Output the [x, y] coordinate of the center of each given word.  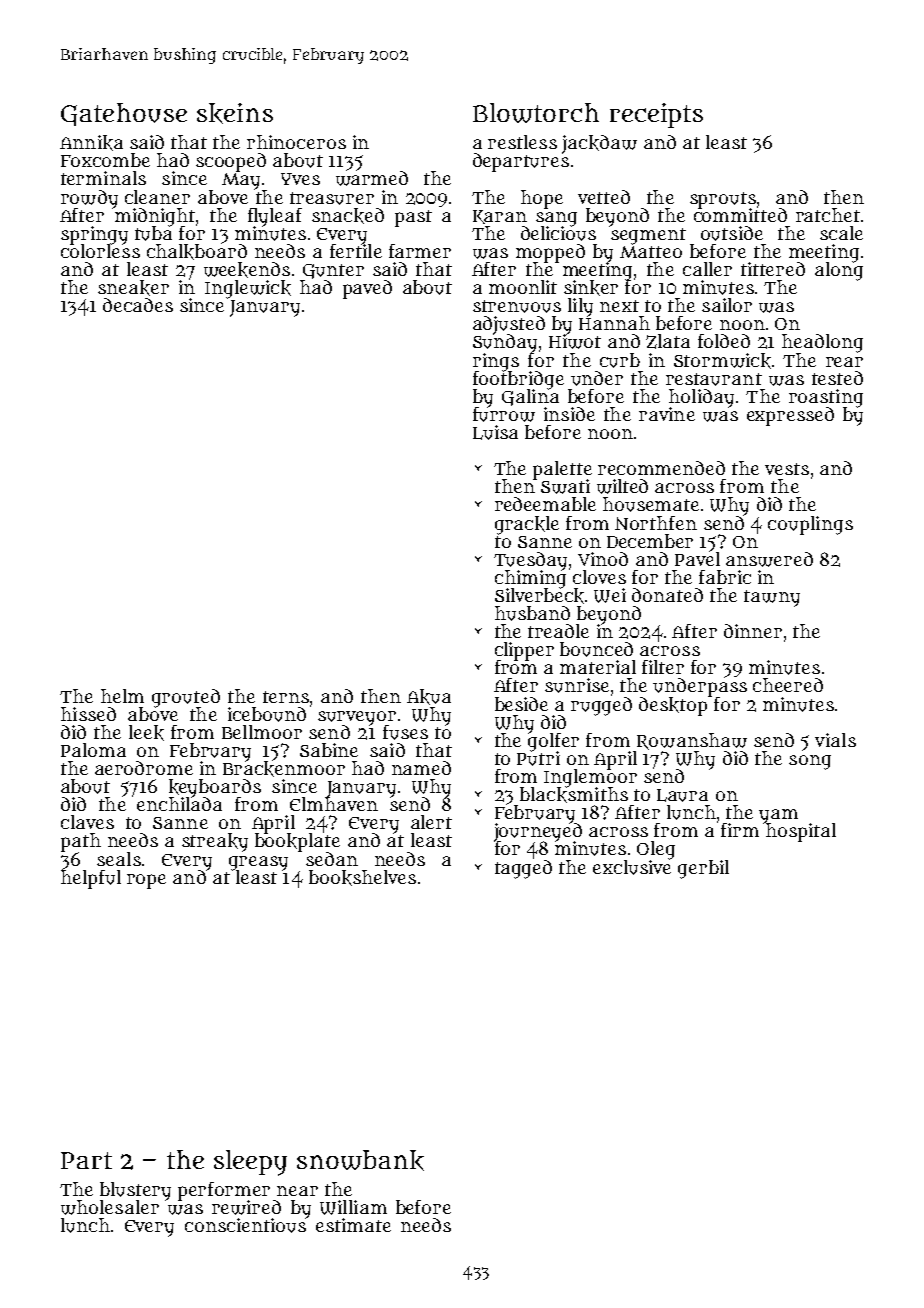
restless [522, 142]
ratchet [828, 215]
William [353, 1207]
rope [146, 881]
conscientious [245, 1225]
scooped [231, 162]
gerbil [703, 869]
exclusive [632, 867]
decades [138, 305]
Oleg [656, 850]
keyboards [215, 788]
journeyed [538, 832]
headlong [822, 343]
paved [367, 289]
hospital [801, 833]
